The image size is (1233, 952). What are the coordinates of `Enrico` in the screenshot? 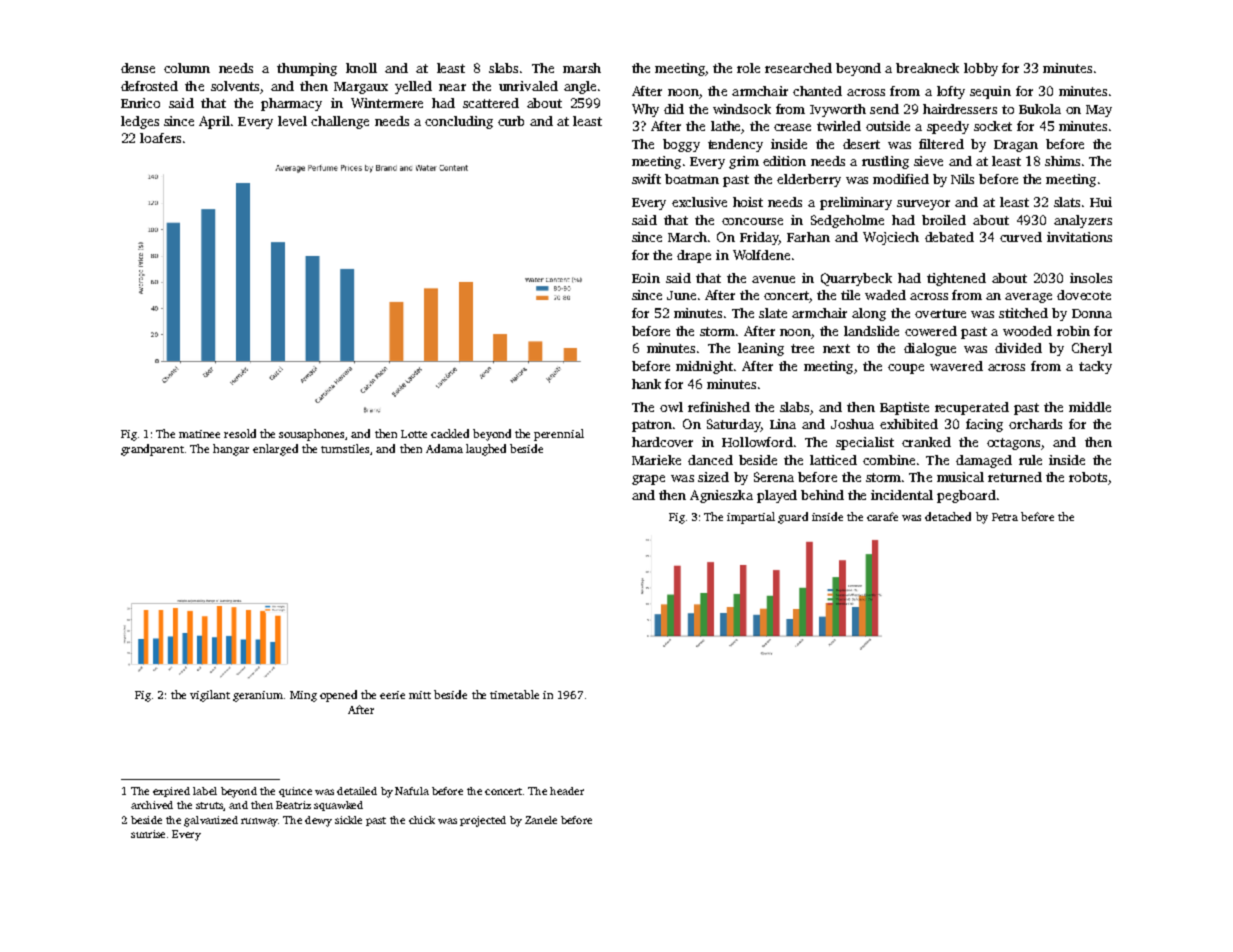 It's located at (140, 103).
